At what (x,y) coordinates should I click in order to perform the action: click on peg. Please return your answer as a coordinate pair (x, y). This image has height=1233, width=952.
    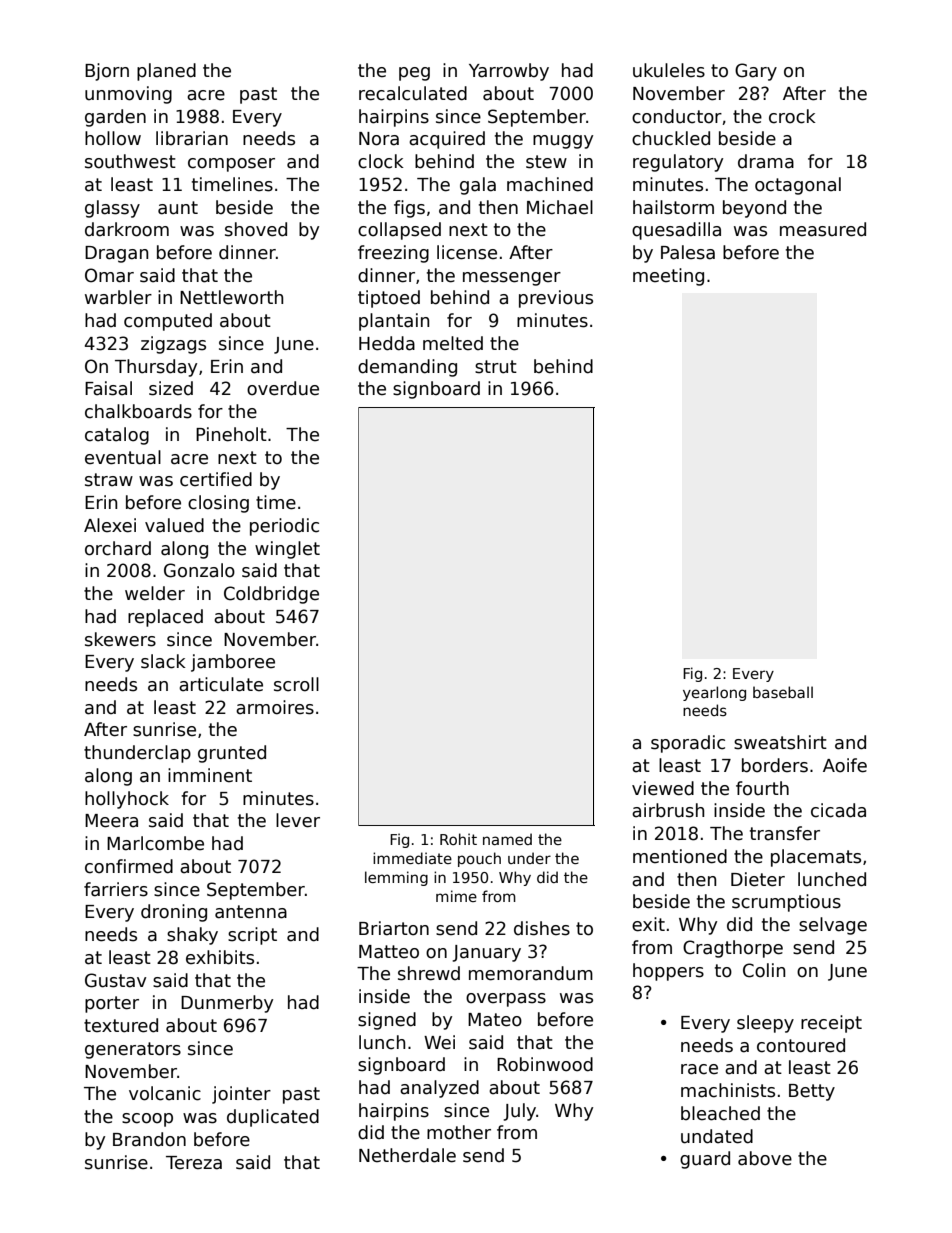
    Looking at the image, I should click on (414, 74).
